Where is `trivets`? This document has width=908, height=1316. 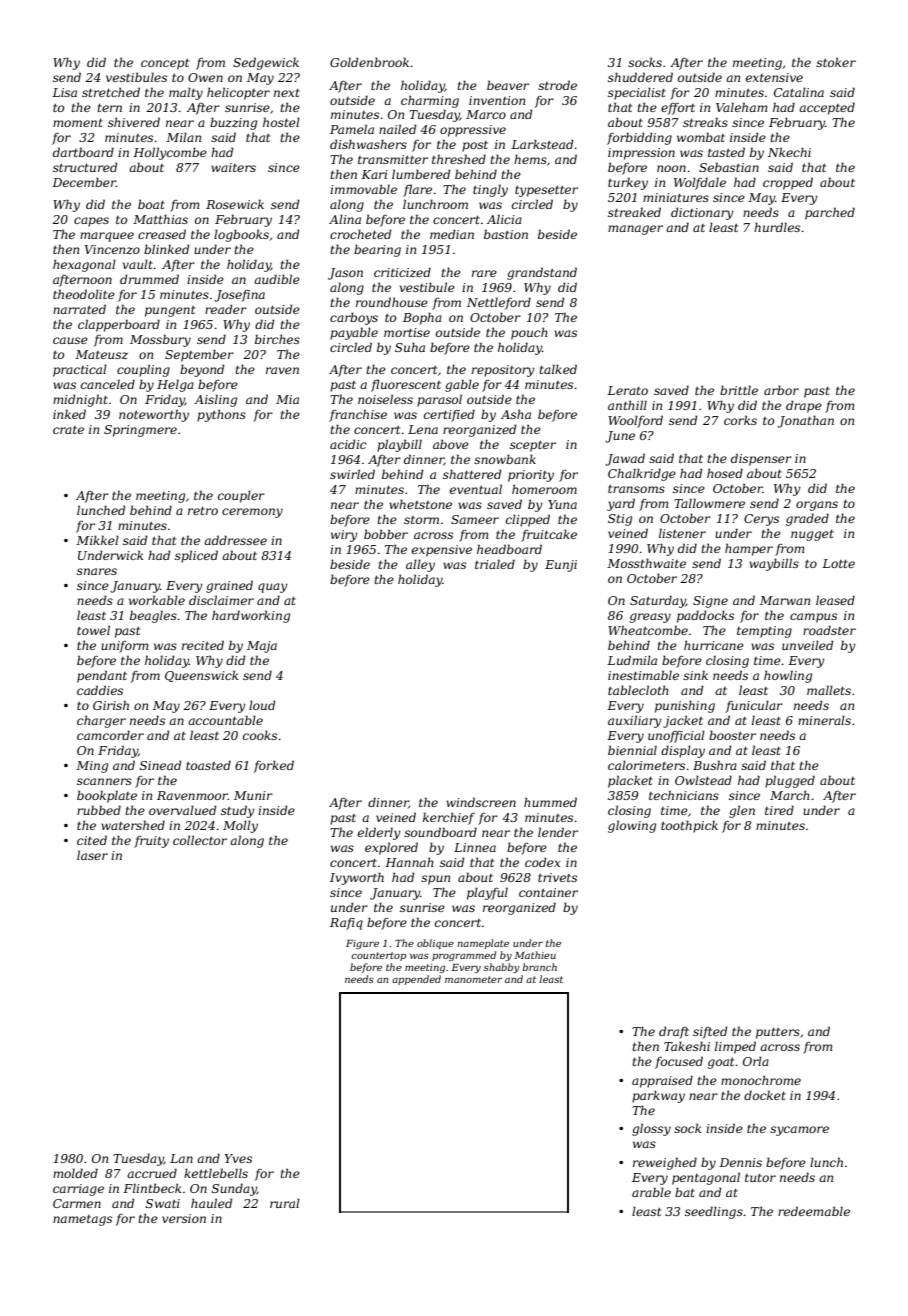
trivets is located at coordinates (557, 877).
